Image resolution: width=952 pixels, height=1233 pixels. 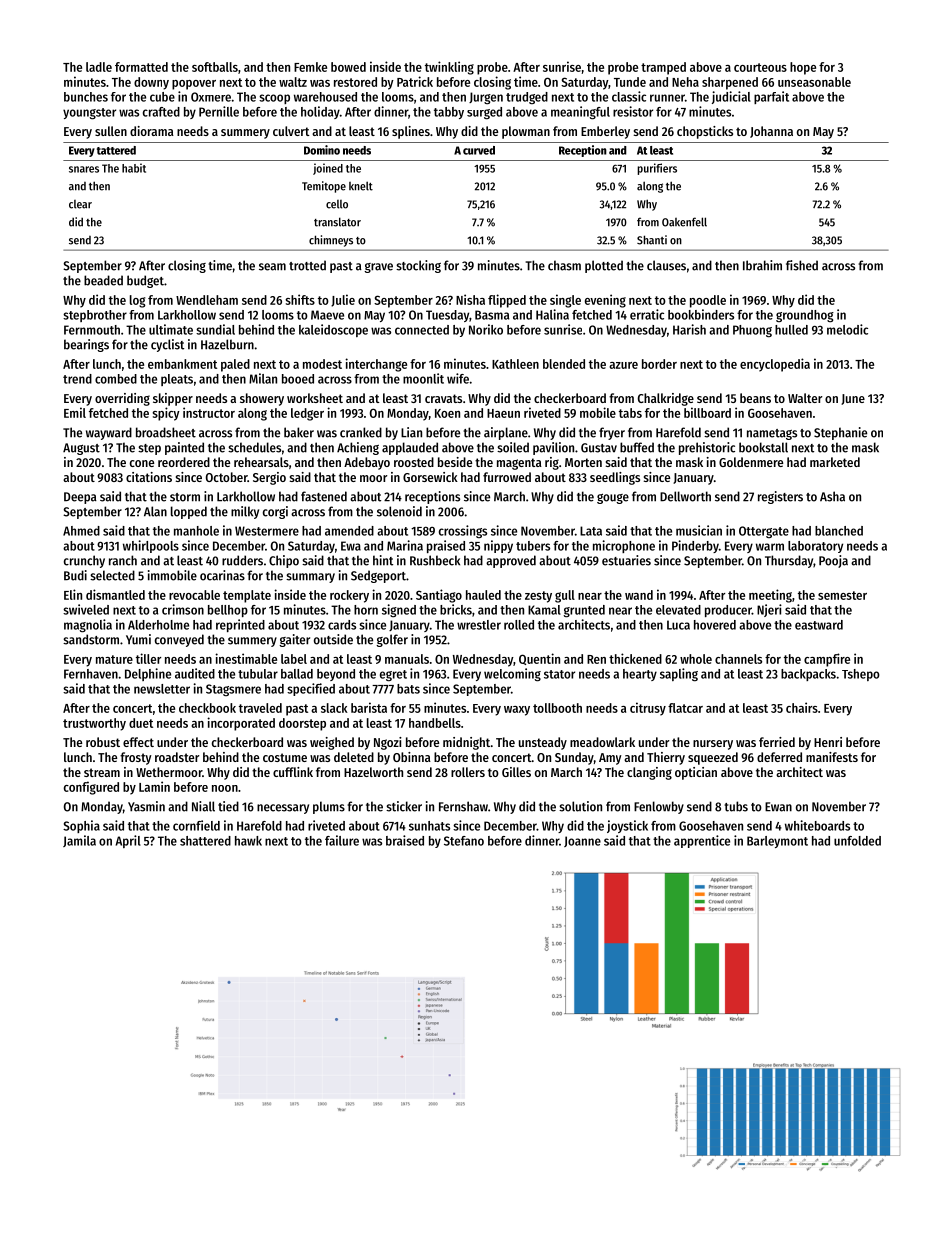 What do you see at coordinates (564, 364) in the page?
I see `blended` at bounding box center [564, 364].
